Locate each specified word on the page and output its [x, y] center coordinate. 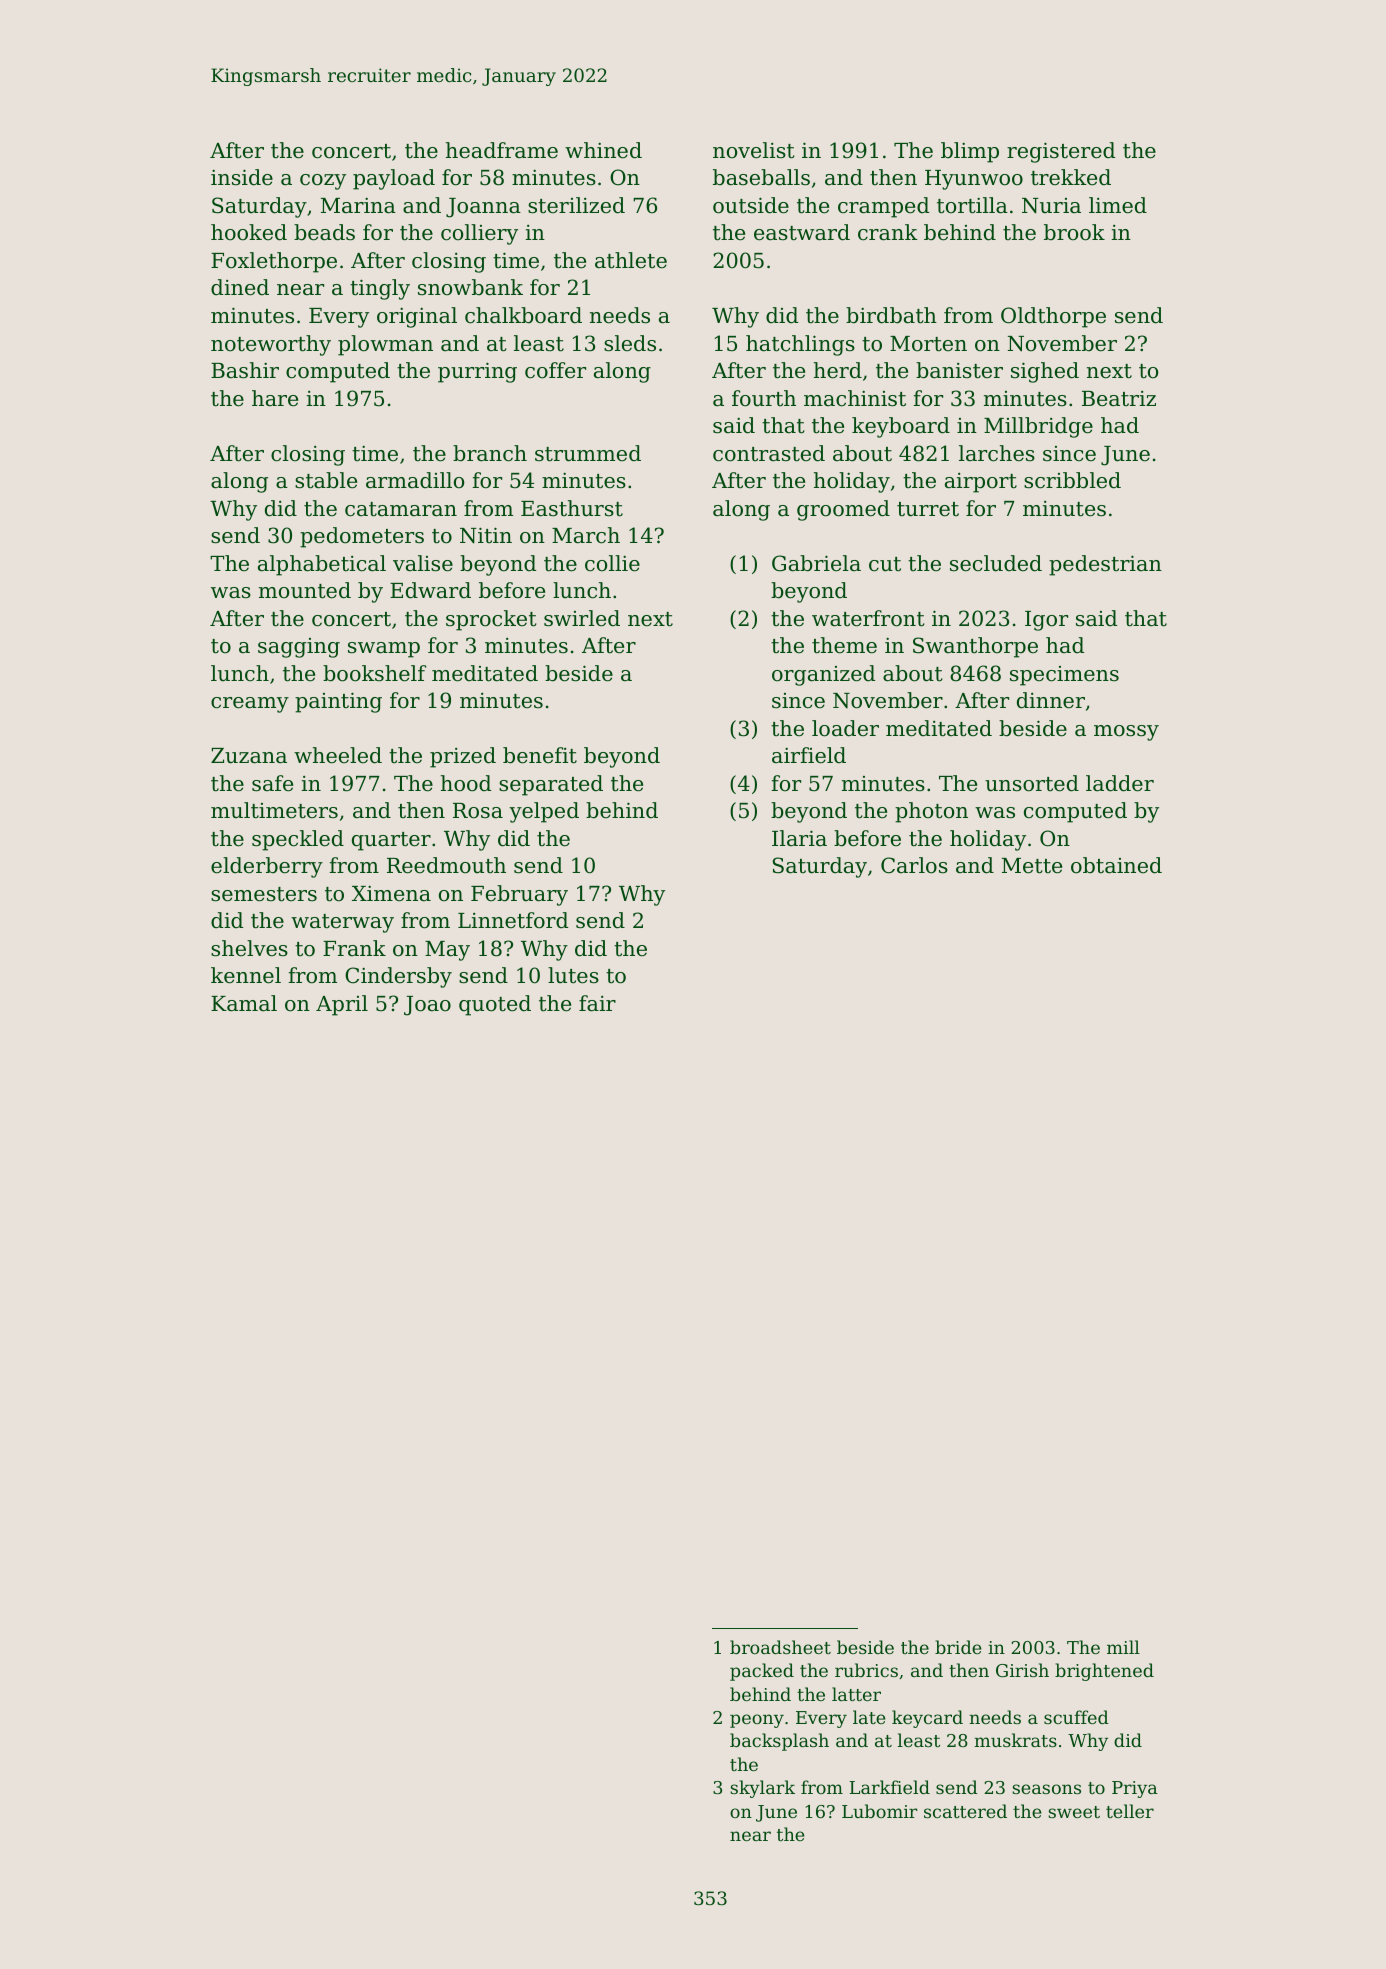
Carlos [914, 865]
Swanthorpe [975, 647]
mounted [305, 590]
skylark [762, 1789]
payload [394, 179]
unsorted [1032, 783]
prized [463, 757]
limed [1118, 205]
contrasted [769, 453]
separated [551, 785]
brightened [1104, 1672]
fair [597, 1003]
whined [603, 150]
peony [757, 1721]
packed [762, 1672]
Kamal [244, 1003]
